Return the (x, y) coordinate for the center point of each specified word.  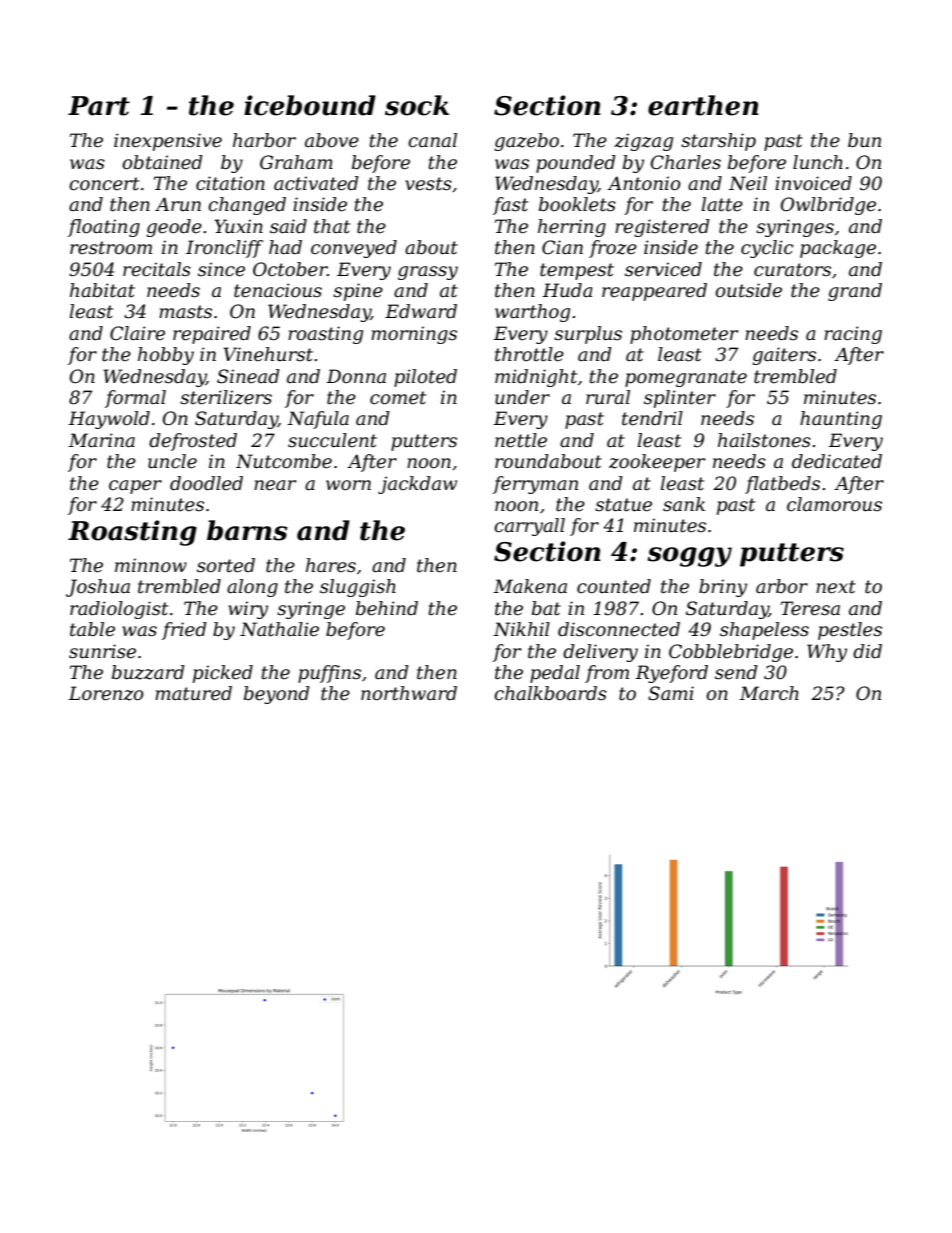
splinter (680, 399)
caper (135, 487)
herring (572, 228)
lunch (818, 162)
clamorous (834, 504)
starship (718, 142)
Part (99, 106)
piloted (425, 378)
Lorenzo (106, 693)
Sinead (248, 376)
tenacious (278, 290)
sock (417, 105)
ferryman (535, 485)
